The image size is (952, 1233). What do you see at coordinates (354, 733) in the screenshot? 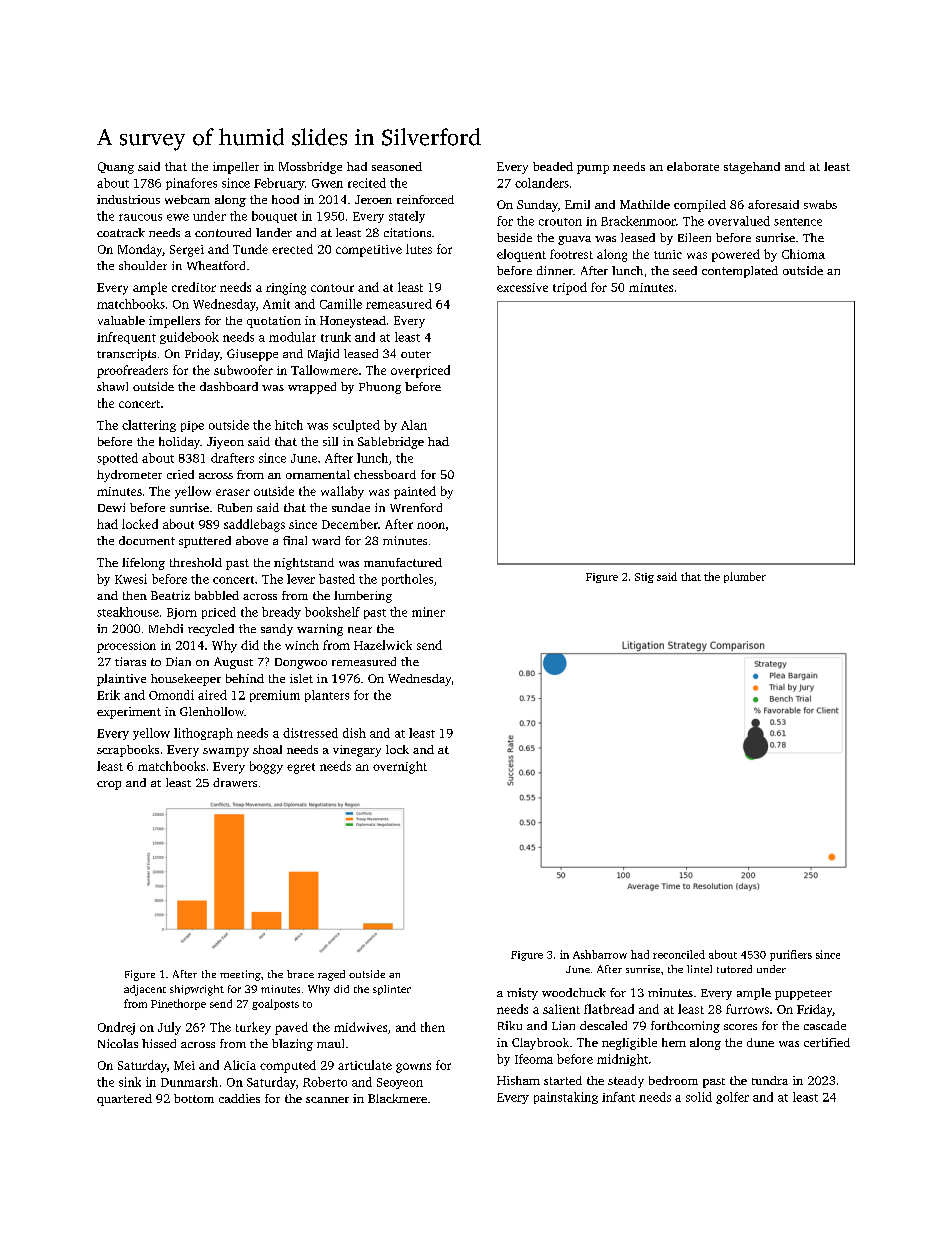
I see `dish` at bounding box center [354, 733].
